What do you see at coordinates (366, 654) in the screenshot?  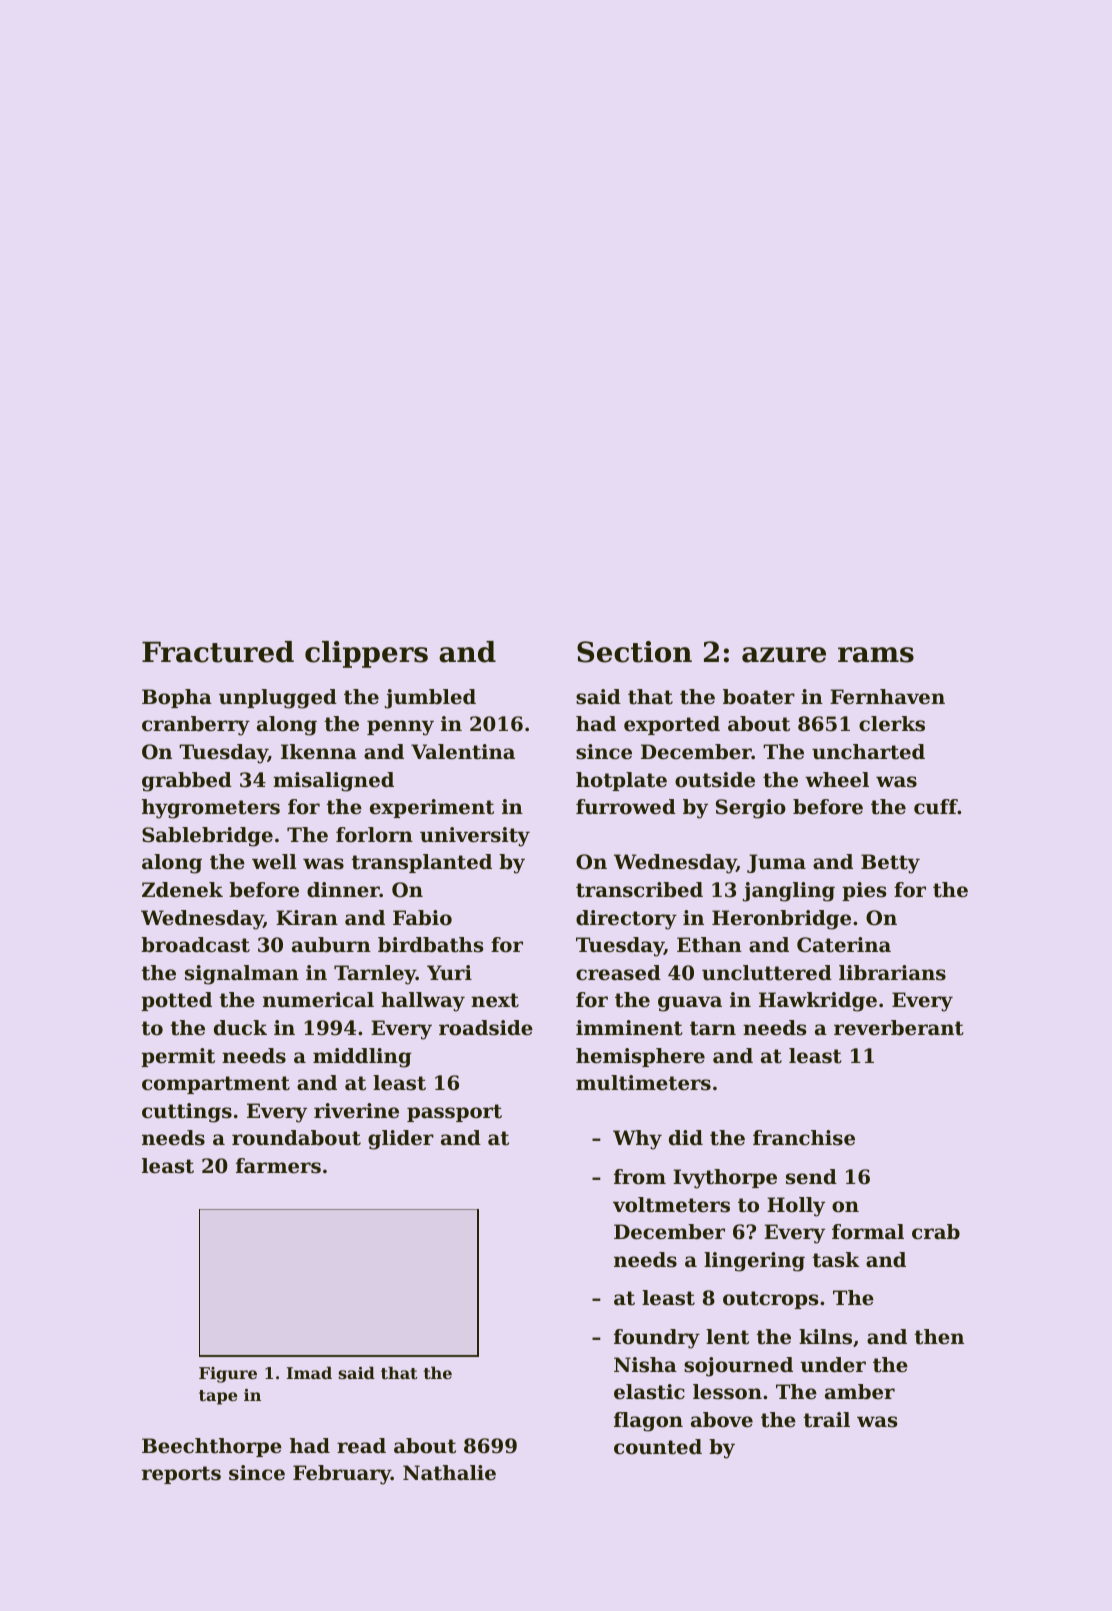 I see `clippers` at bounding box center [366, 654].
